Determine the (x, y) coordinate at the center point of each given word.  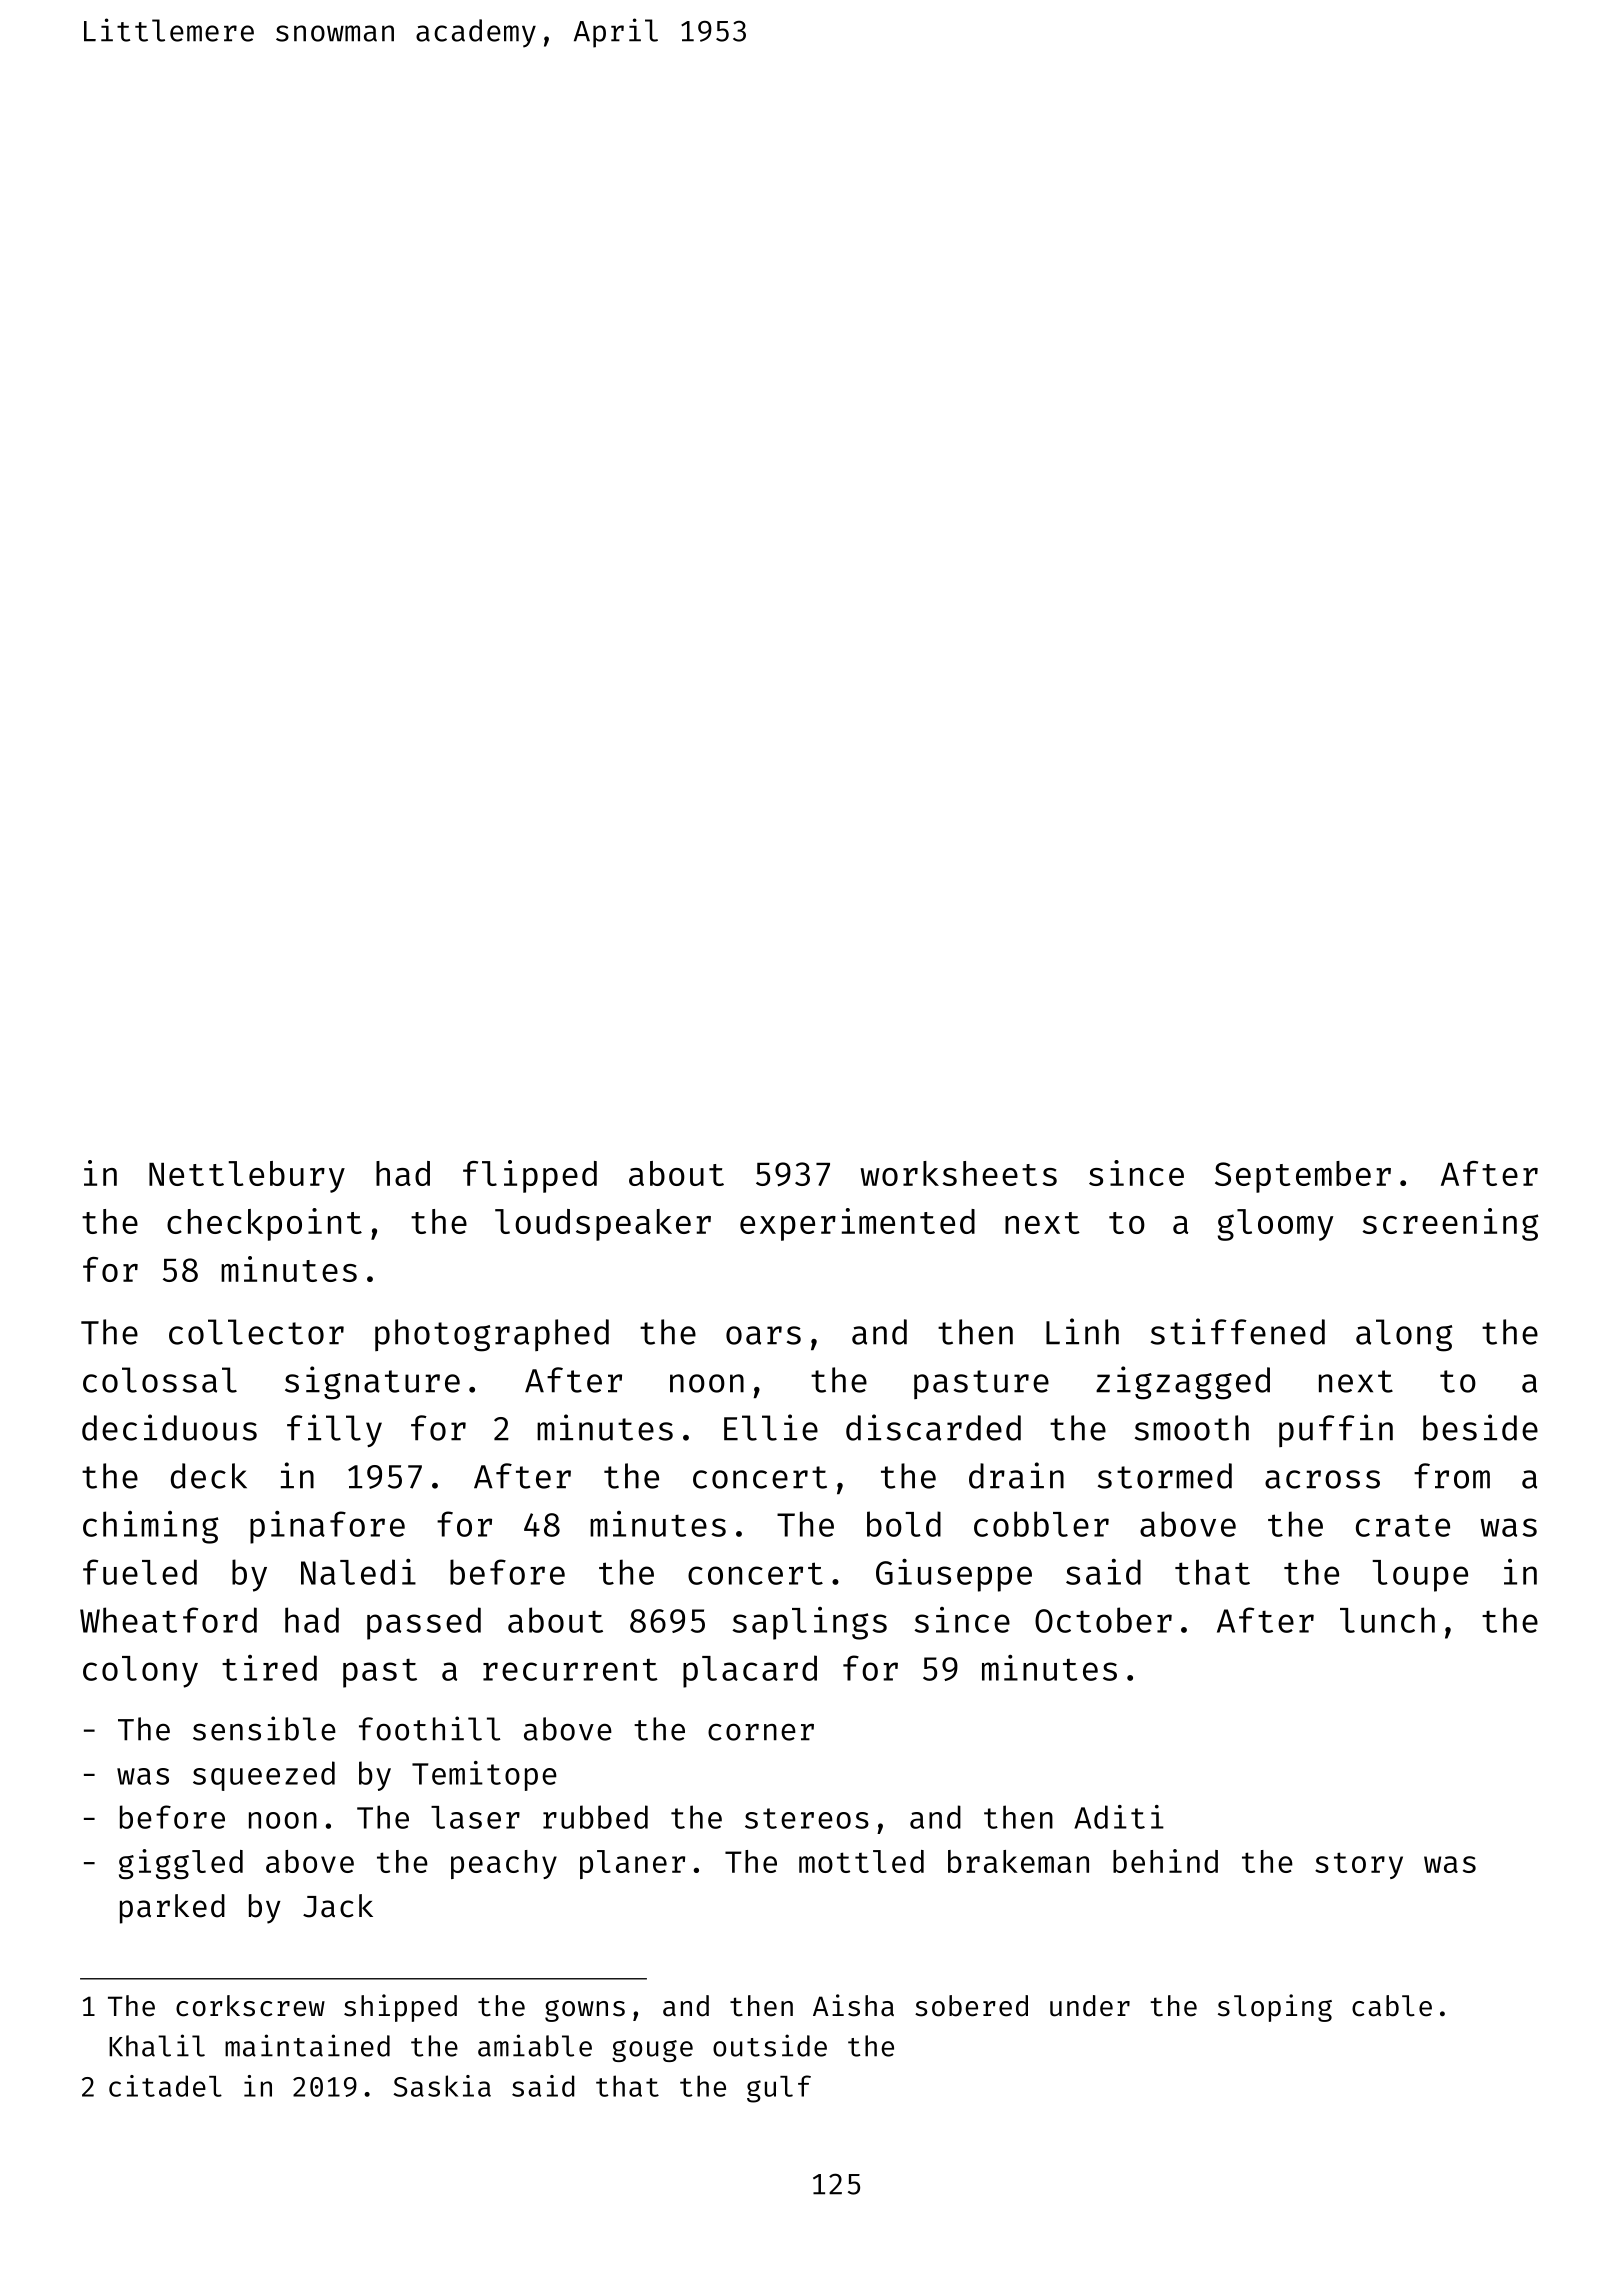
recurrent (570, 1670)
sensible (264, 1728)
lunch (1387, 1620)
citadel (165, 2086)
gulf (779, 2089)
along (1404, 1335)
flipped (530, 1176)
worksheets (958, 1173)
